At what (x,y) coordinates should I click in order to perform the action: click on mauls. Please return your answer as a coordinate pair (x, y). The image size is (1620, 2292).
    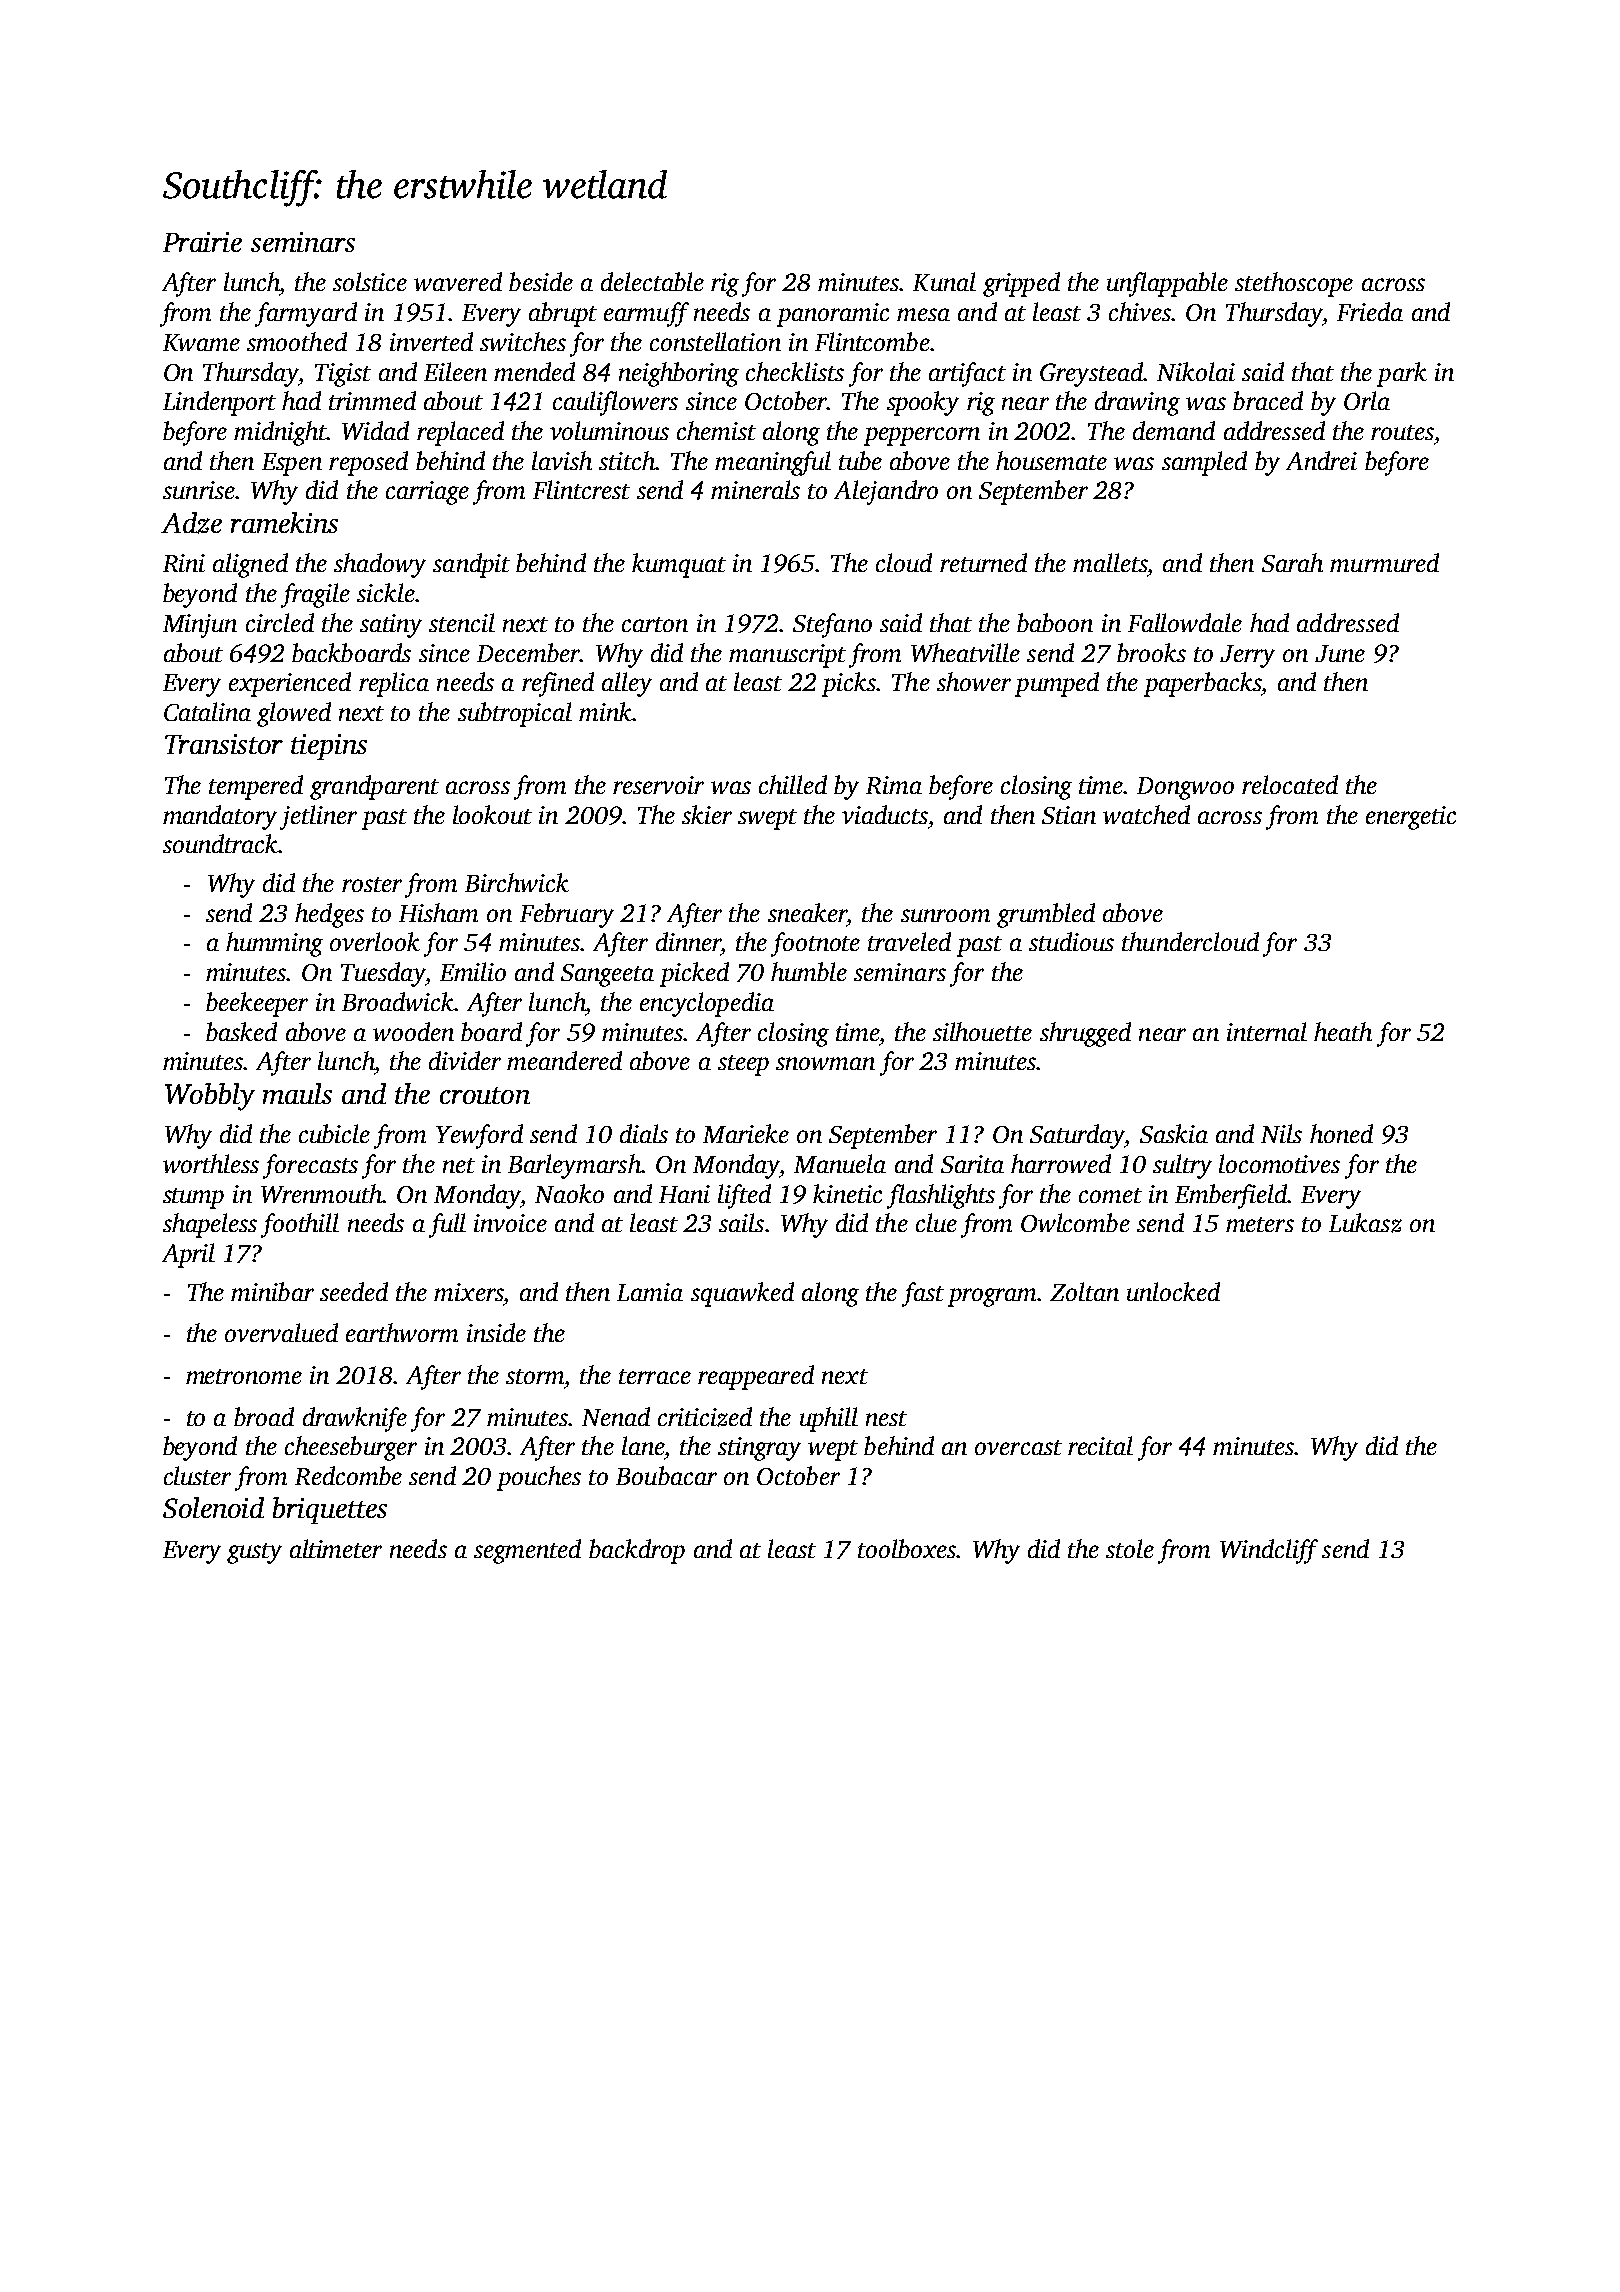
    Looking at the image, I should click on (297, 1093).
